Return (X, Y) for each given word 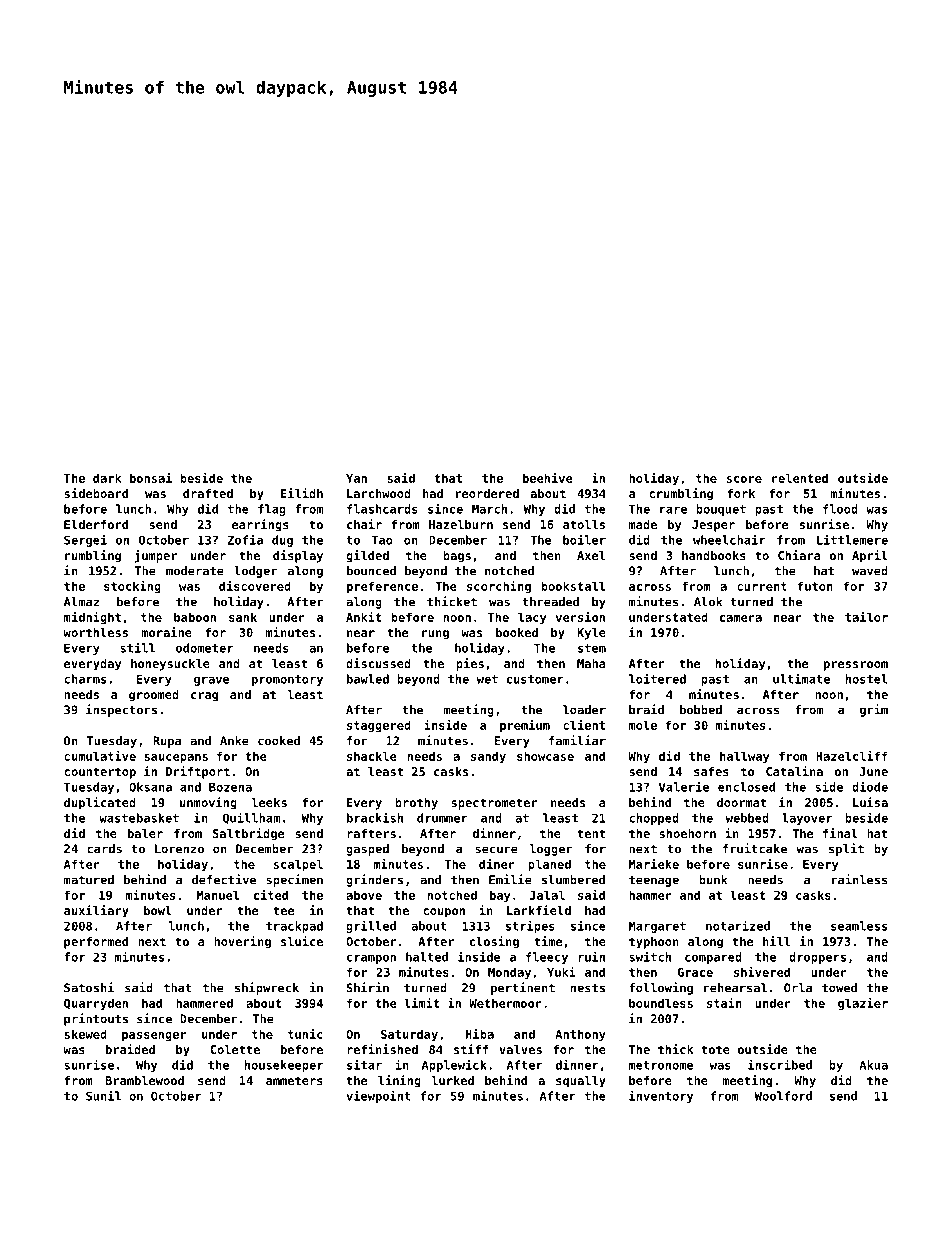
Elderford (96, 524)
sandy (488, 757)
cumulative (100, 756)
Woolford (783, 1096)
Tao (382, 540)
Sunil (103, 1095)
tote (715, 1049)
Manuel (218, 895)
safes (711, 771)
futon (815, 586)
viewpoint (378, 1096)
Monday (509, 973)
